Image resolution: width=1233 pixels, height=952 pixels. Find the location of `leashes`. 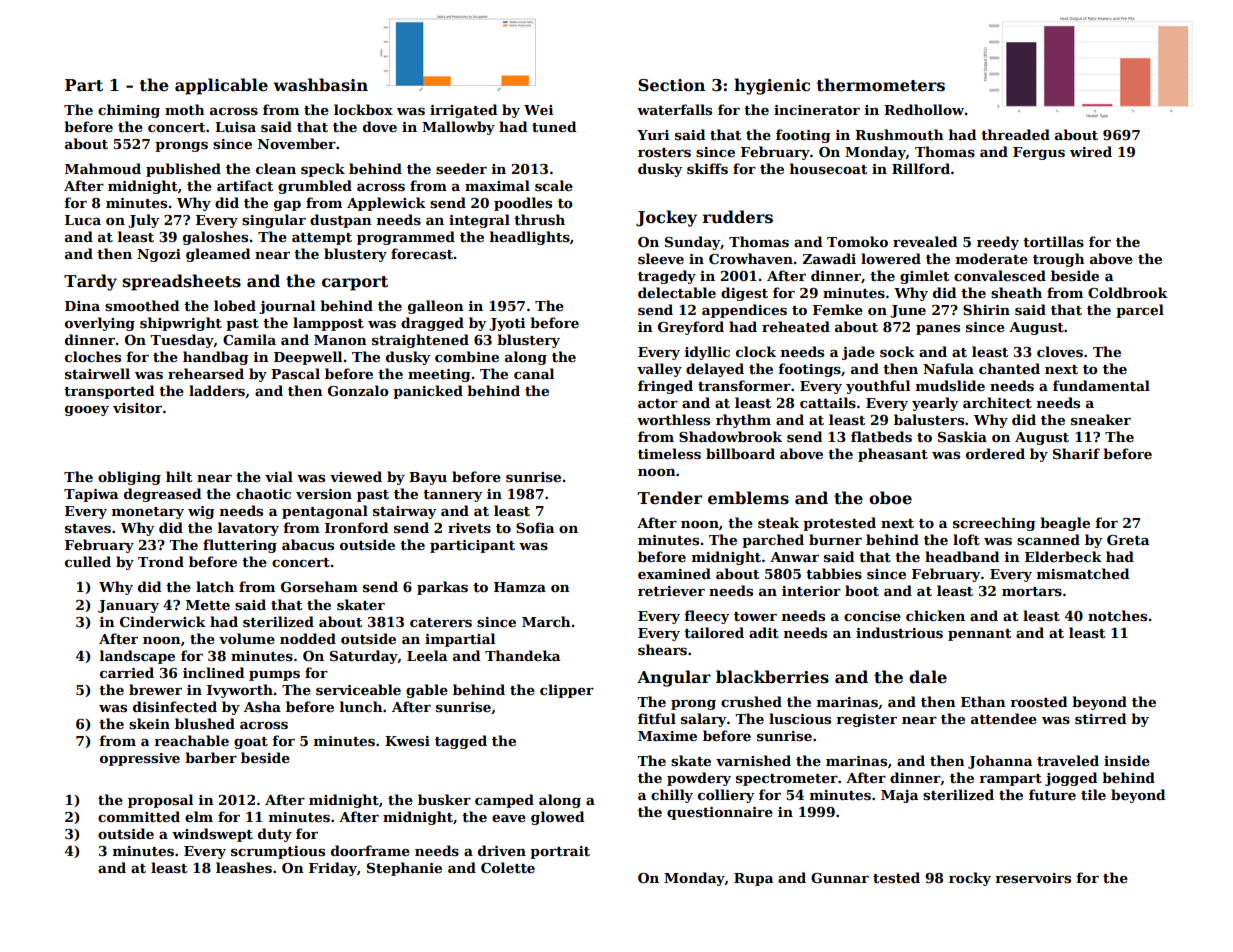

leashes is located at coordinates (244, 867).
